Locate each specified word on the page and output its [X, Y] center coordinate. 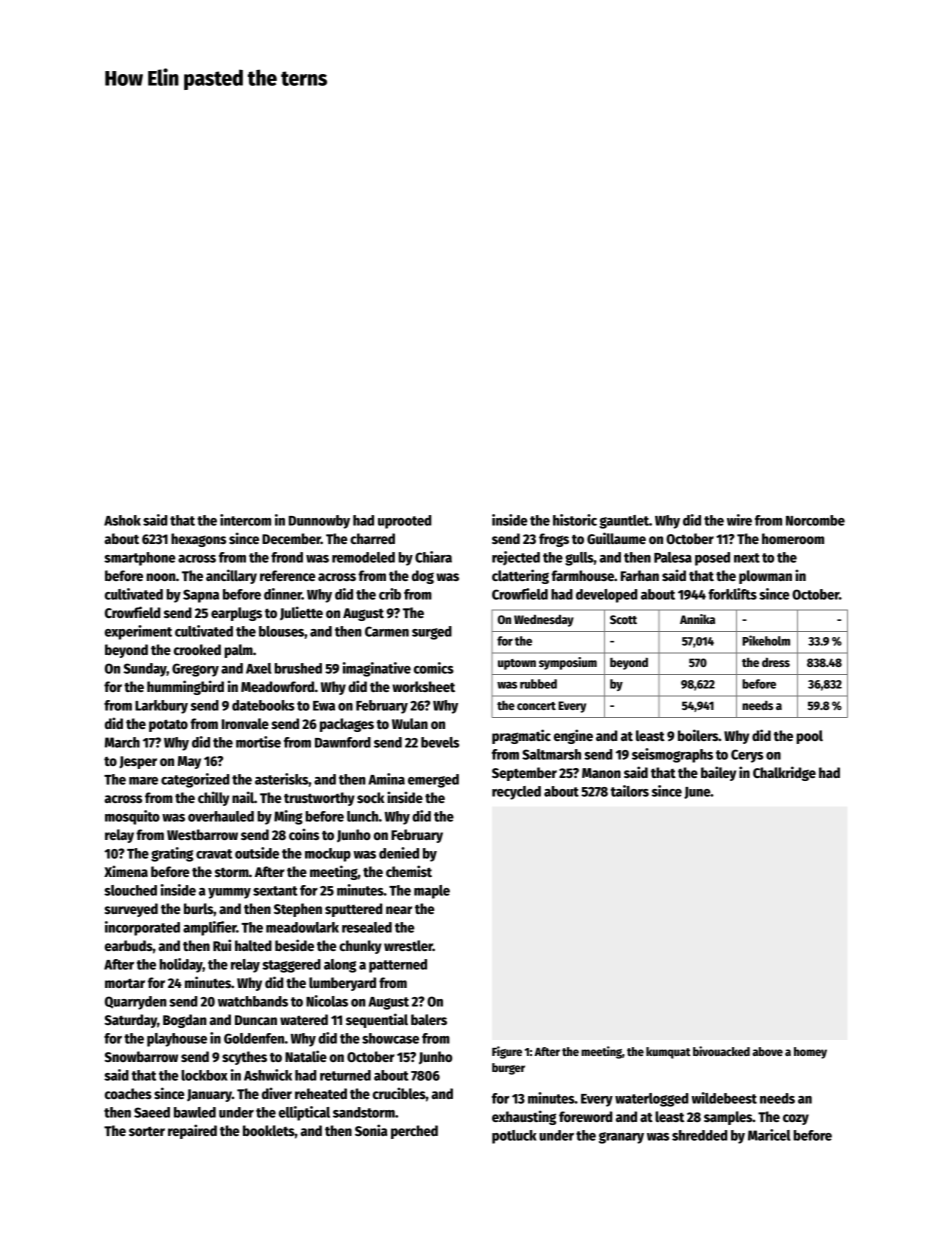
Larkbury [161, 707]
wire [739, 520]
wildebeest [724, 1098]
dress [776, 662]
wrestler [408, 945]
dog [423, 577]
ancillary [231, 576]
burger [508, 1069]
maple [432, 892]
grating [172, 854]
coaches [128, 1093]
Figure [507, 1052]
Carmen [387, 631]
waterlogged [651, 1100]
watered [304, 1019]
